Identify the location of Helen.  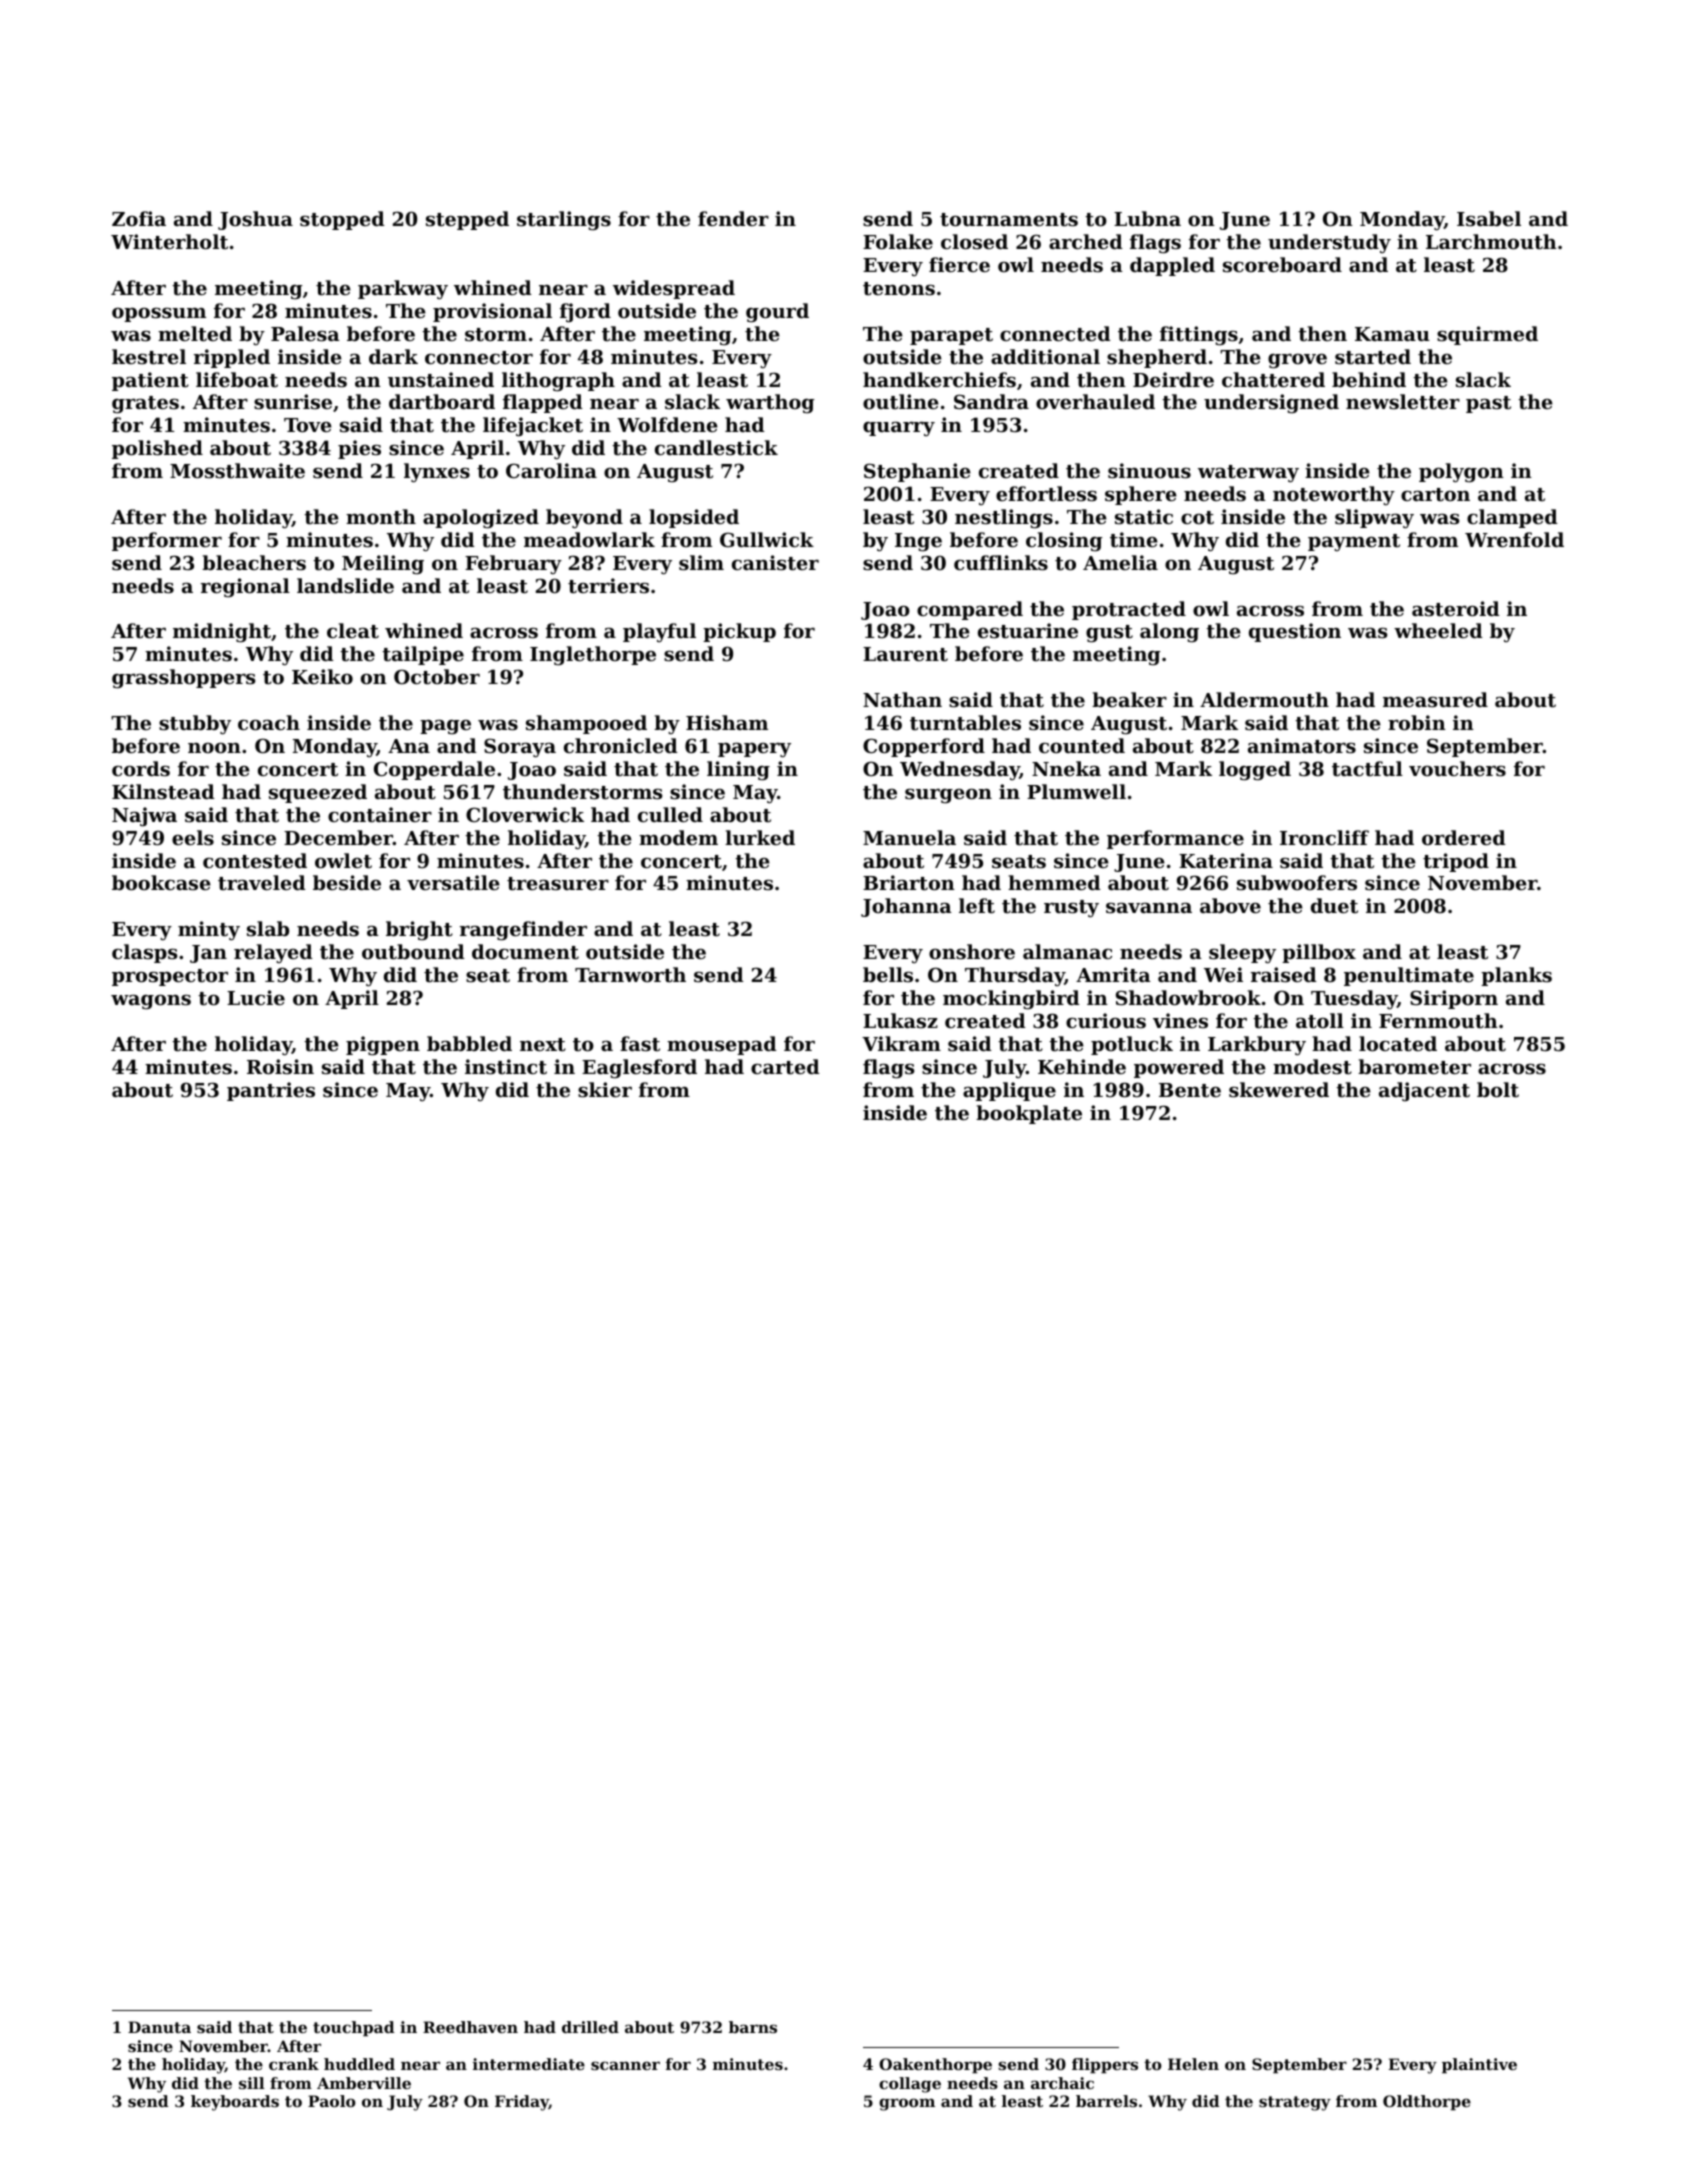
(1193, 2064).
